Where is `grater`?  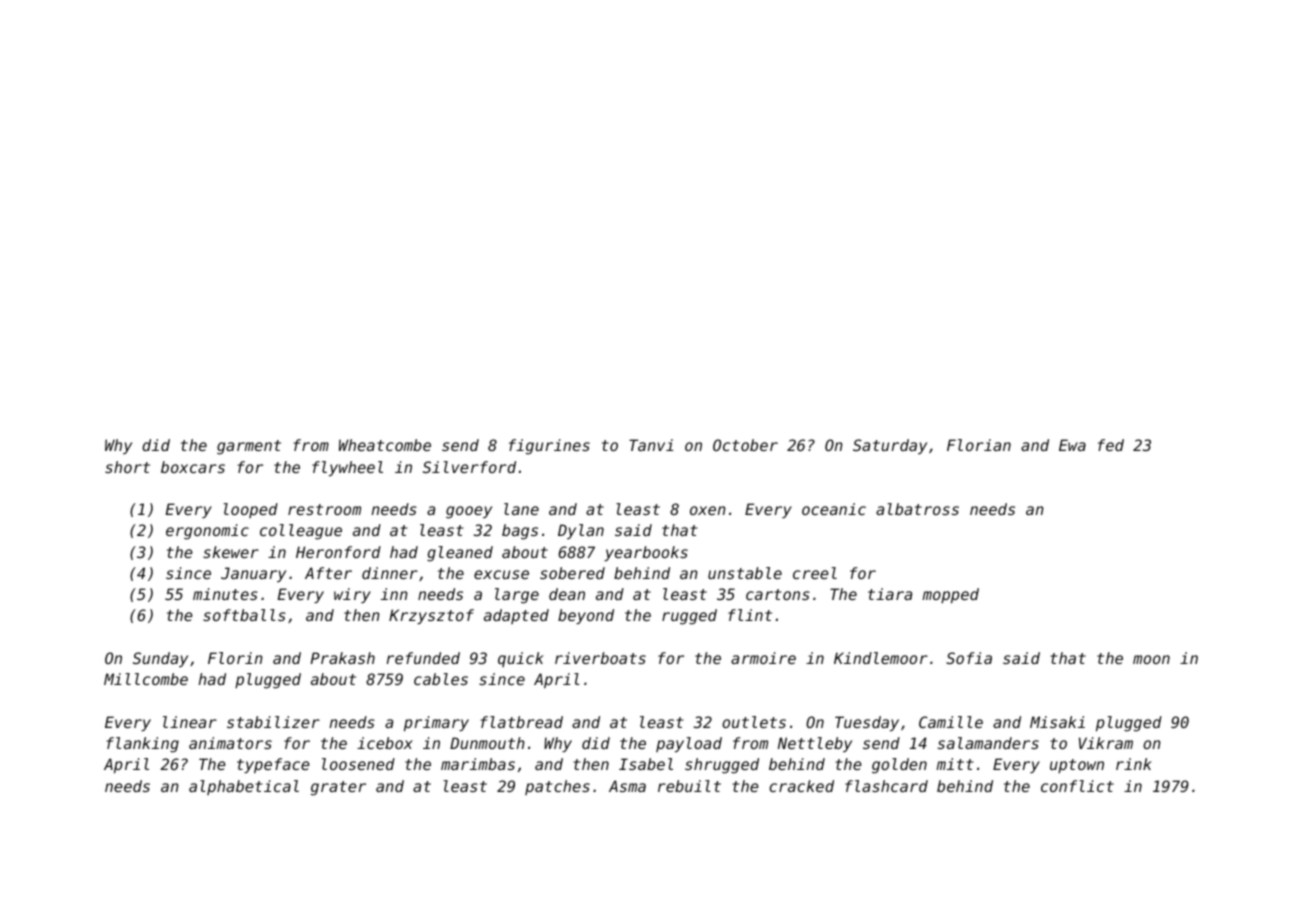 grater is located at coordinates (338, 788).
